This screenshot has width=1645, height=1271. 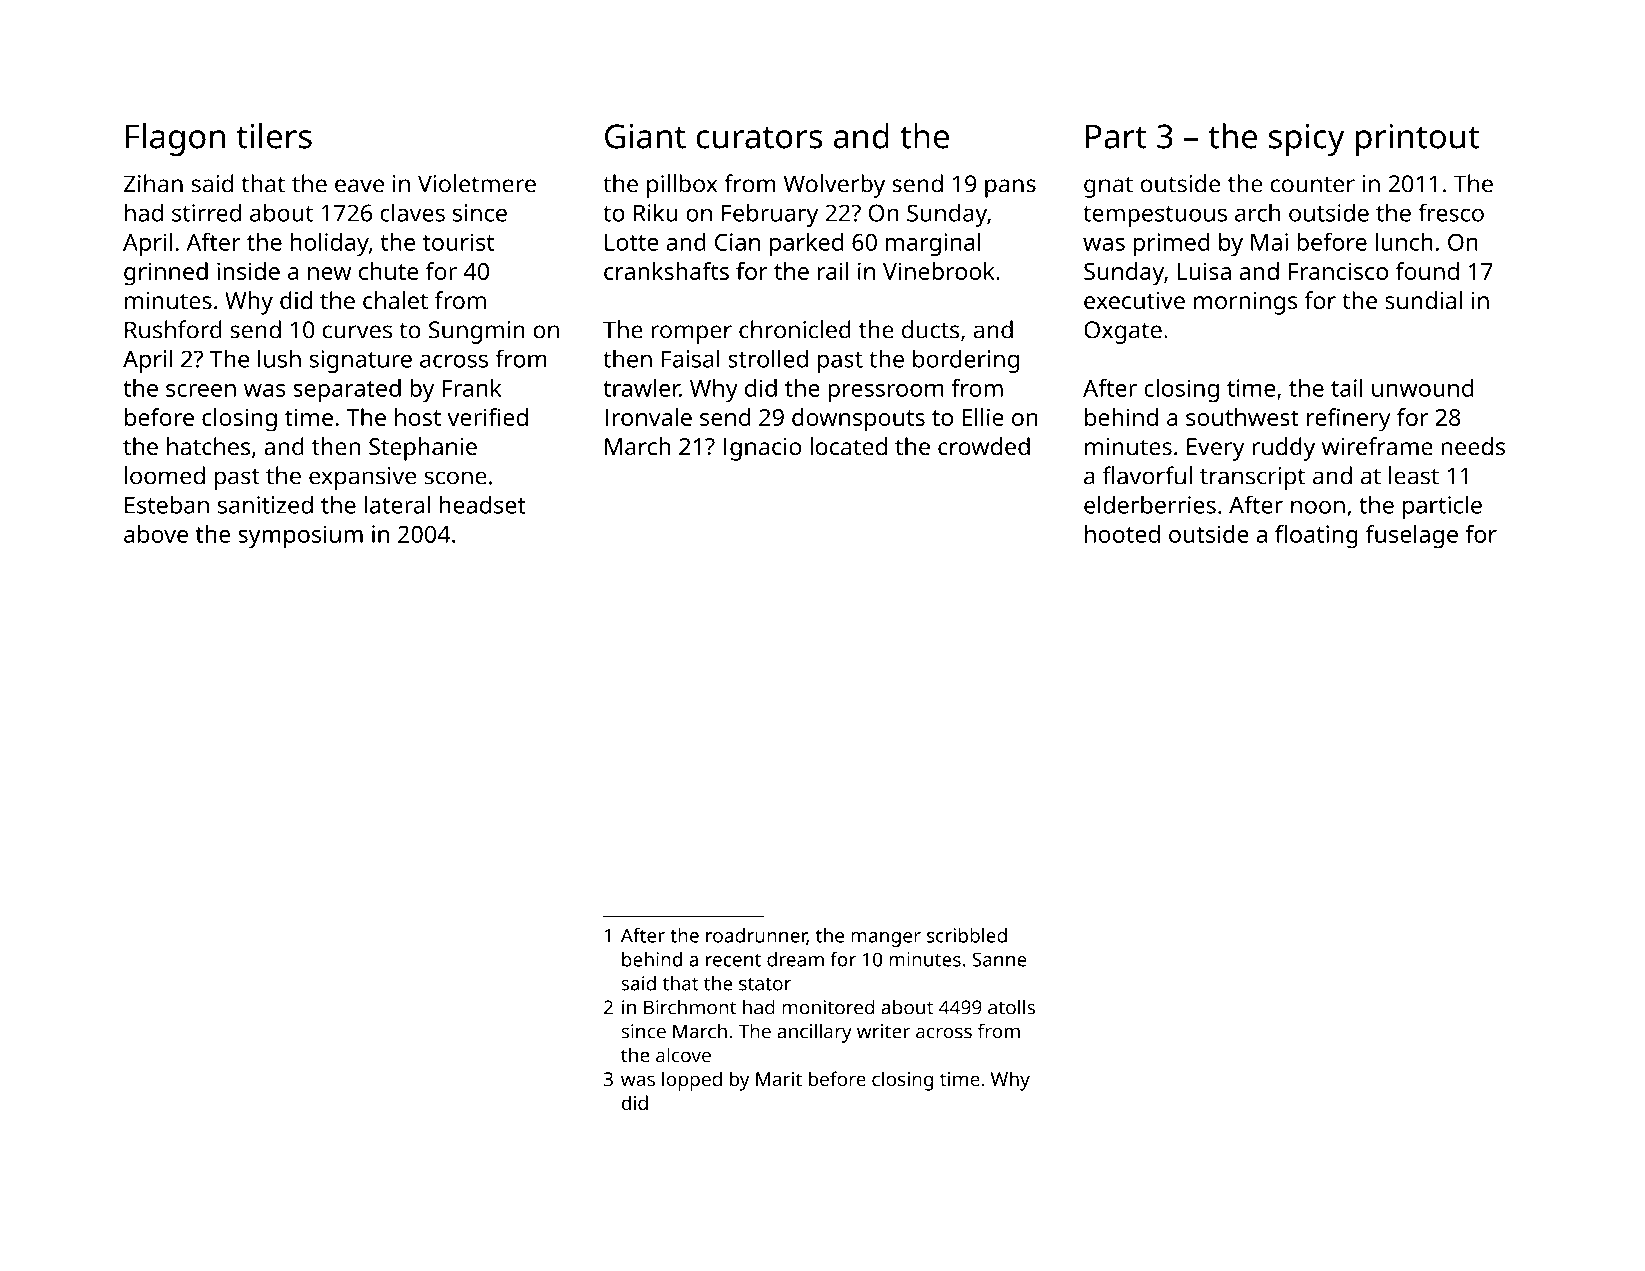 I want to click on printout, so click(x=1417, y=140).
